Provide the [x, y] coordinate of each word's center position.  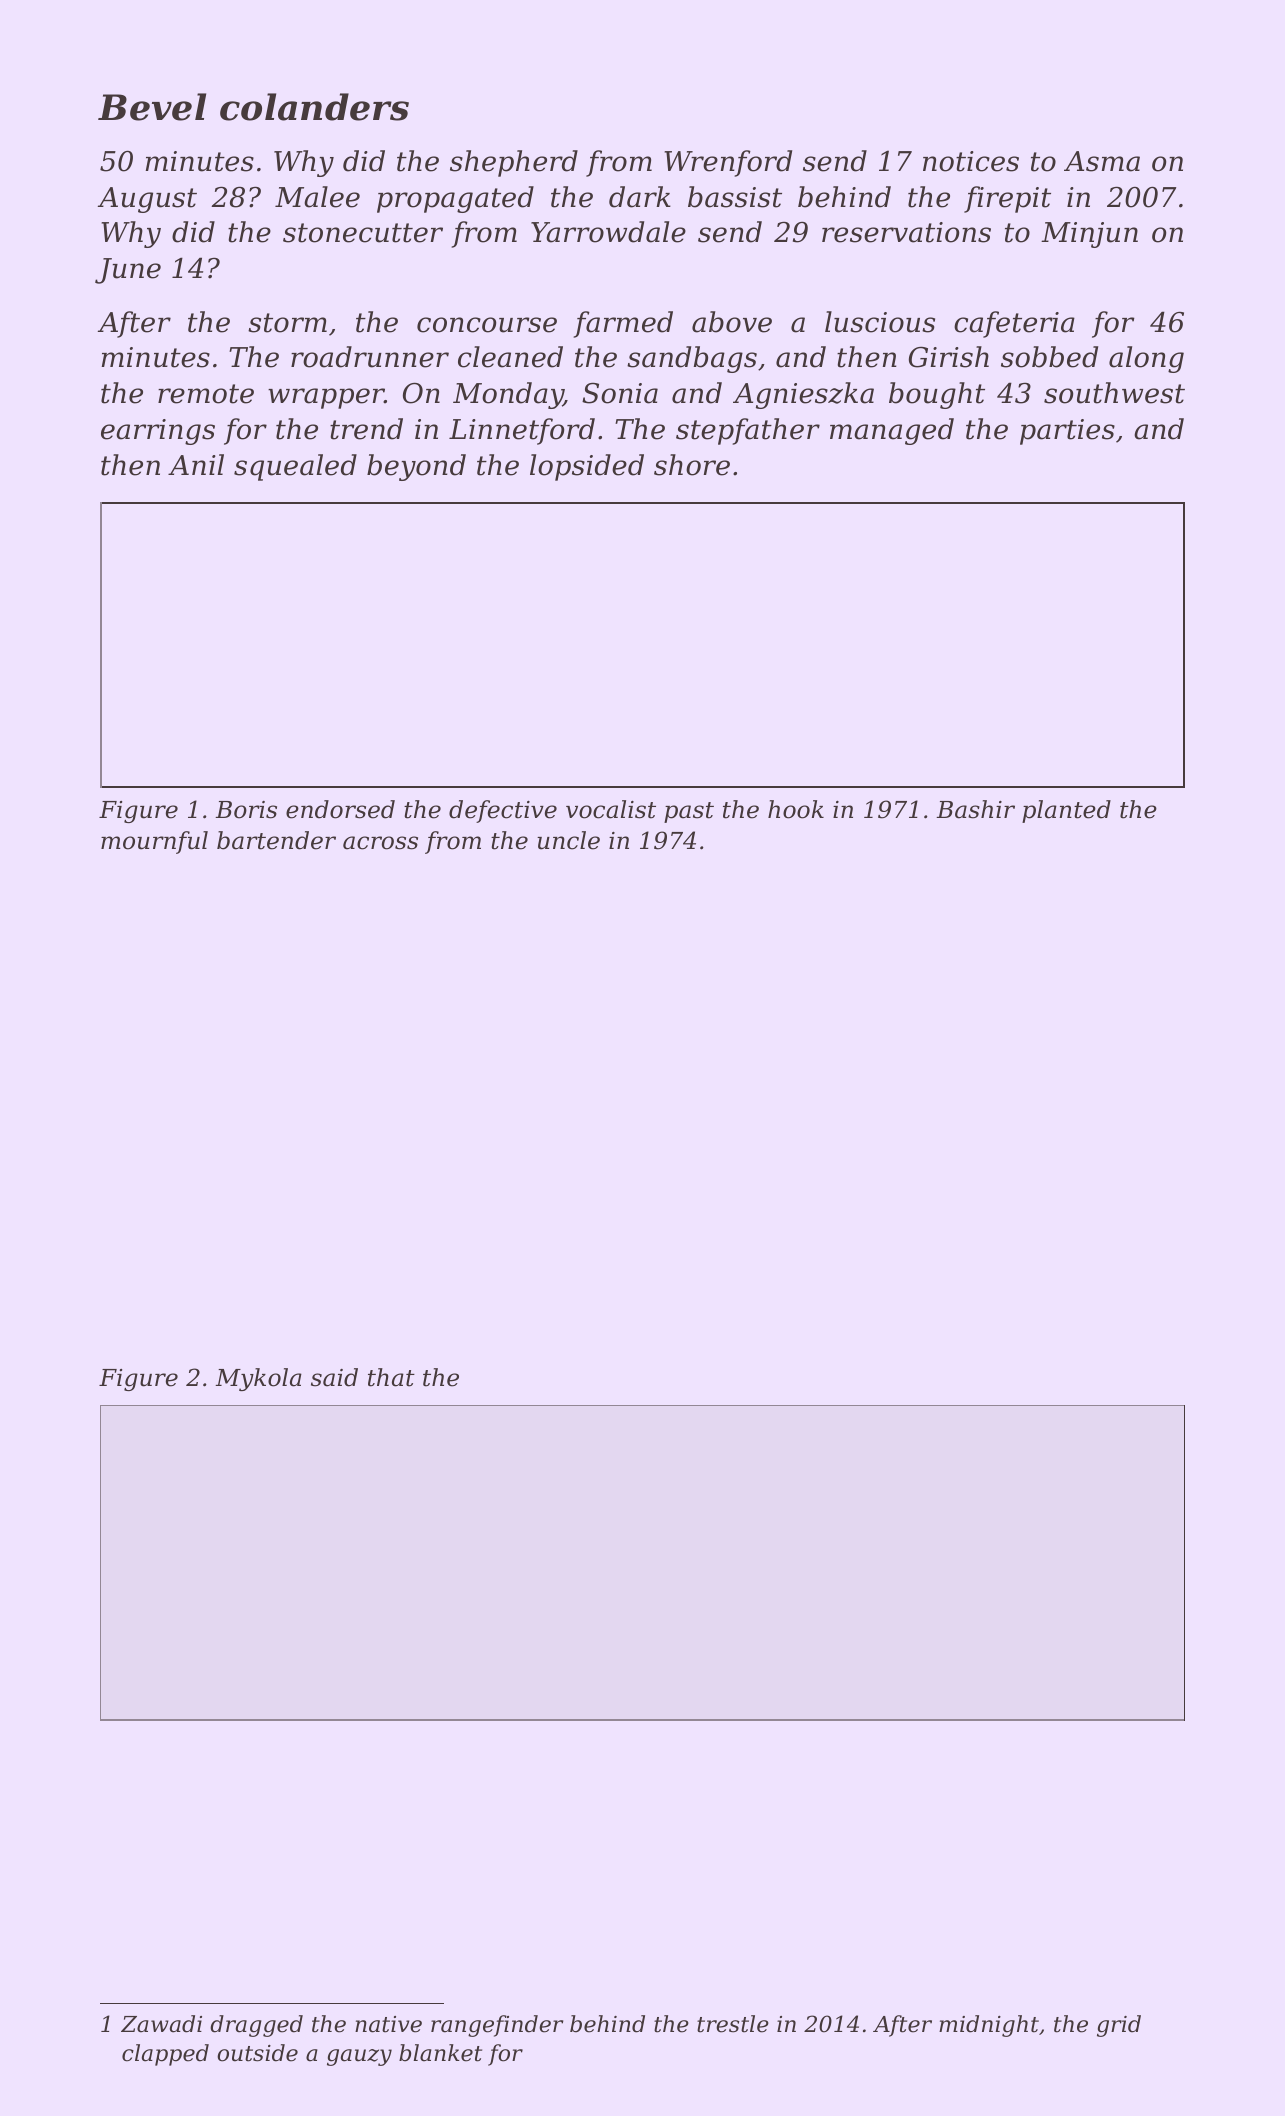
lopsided [587, 467]
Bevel [152, 107]
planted [1066, 811]
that [391, 1377]
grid [1119, 2026]
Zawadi [161, 2024]
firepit [1007, 199]
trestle [733, 2024]
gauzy [359, 2057]
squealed [295, 467]
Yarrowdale [608, 232]
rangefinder [497, 2026]
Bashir [975, 809]
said [334, 1377]
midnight [989, 2026]
